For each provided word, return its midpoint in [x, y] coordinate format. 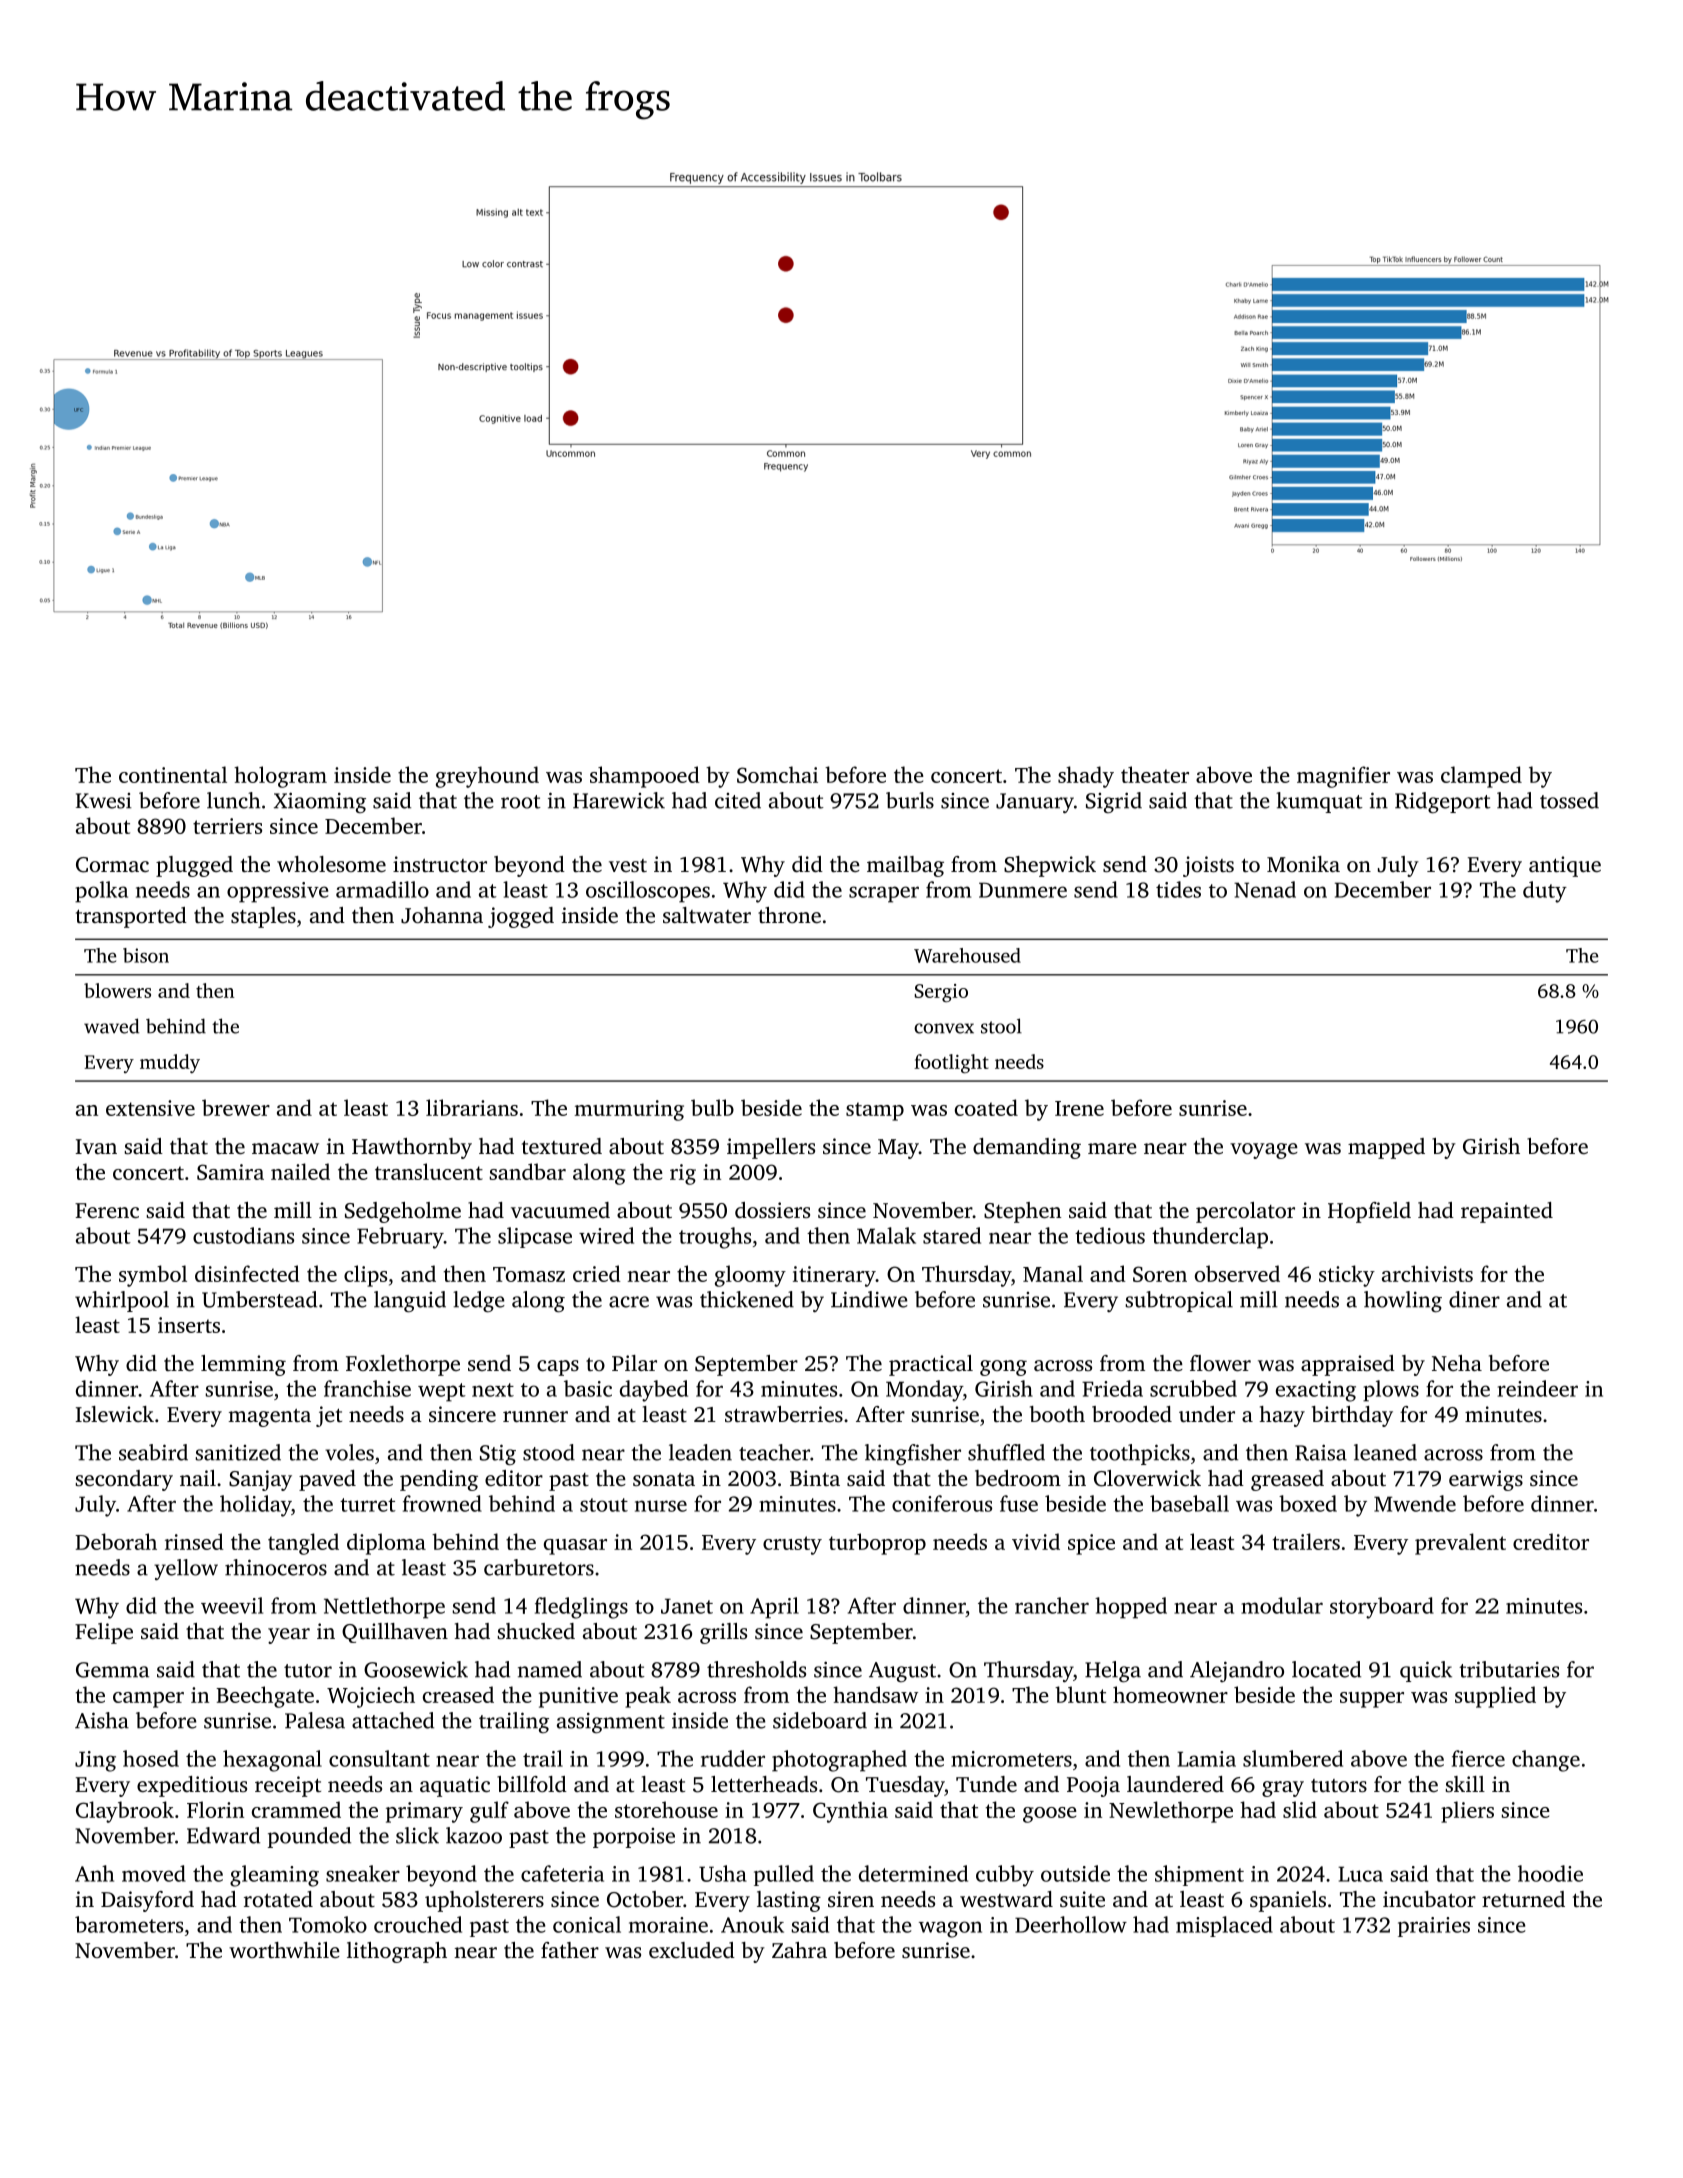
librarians [472, 1107]
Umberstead [259, 1299]
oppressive [277, 892]
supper [1372, 1700]
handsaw [875, 1694]
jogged [521, 917]
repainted [1507, 1212]
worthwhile [284, 1950]
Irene [1079, 1108]
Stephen [1022, 1212]
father [570, 1950]
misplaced [1224, 1926]
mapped [1386, 1148]
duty [1545, 892]
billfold [532, 1784]
